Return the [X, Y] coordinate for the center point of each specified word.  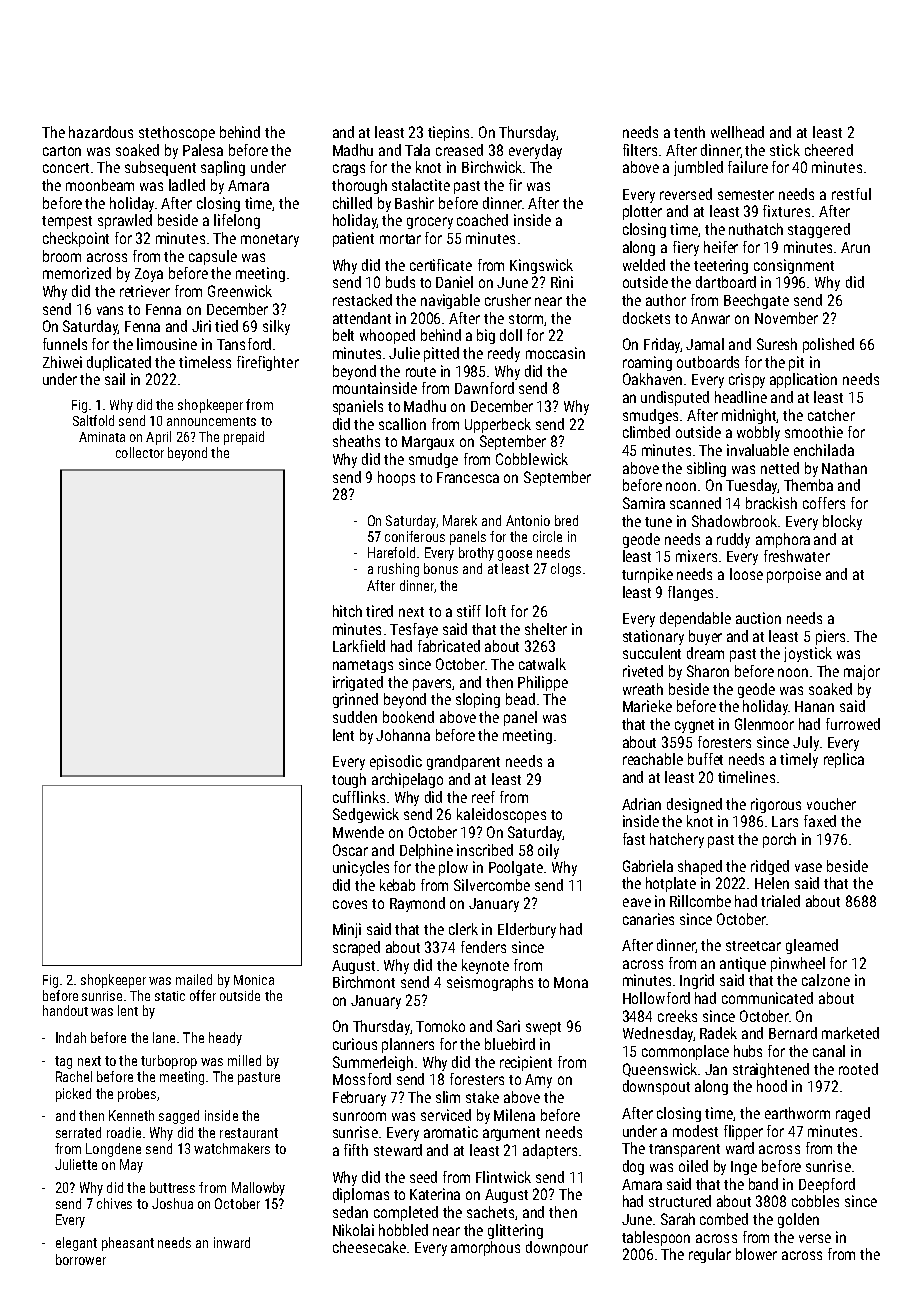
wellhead [737, 132]
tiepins [448, 133]
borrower [81, 1259]
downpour [557, 1248]
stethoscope [177, 133]
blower [756, 1254]
